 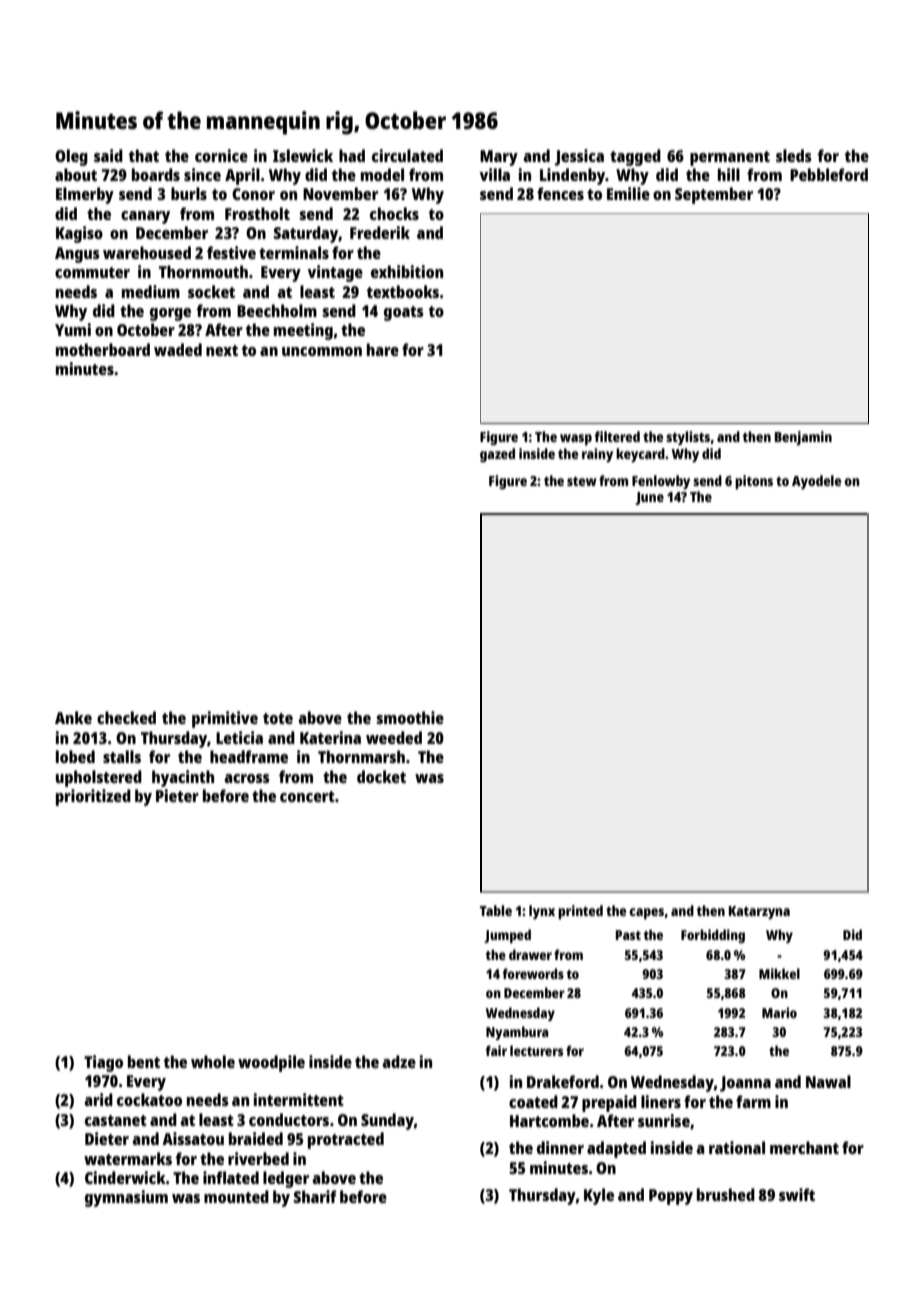 I want to click on castanet, so click(x=116, y=1120).
